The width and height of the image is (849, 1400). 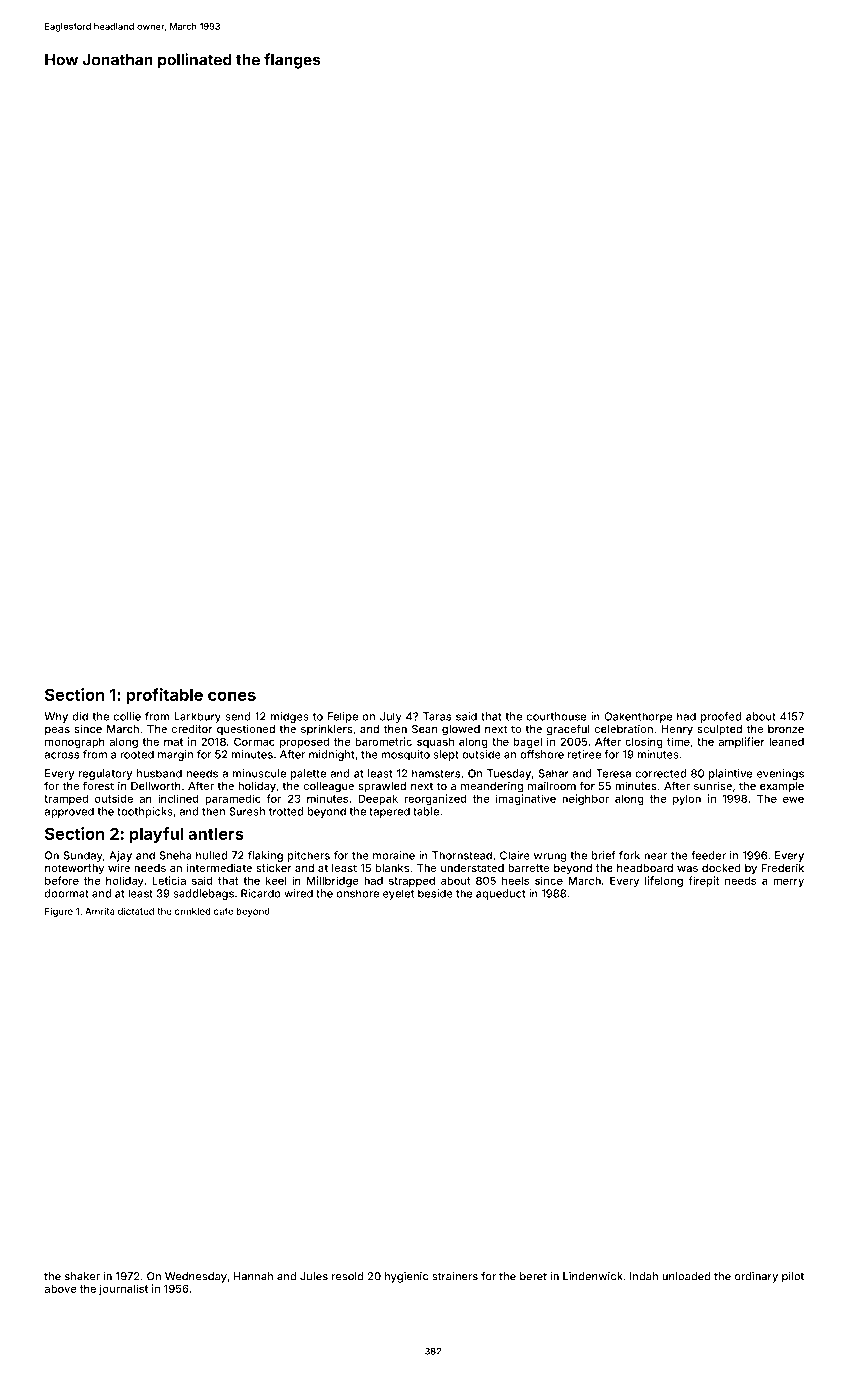 What do you see at coordinates (136, 911) in the image?
I see `dictated` at bounding box center [136, 911].
